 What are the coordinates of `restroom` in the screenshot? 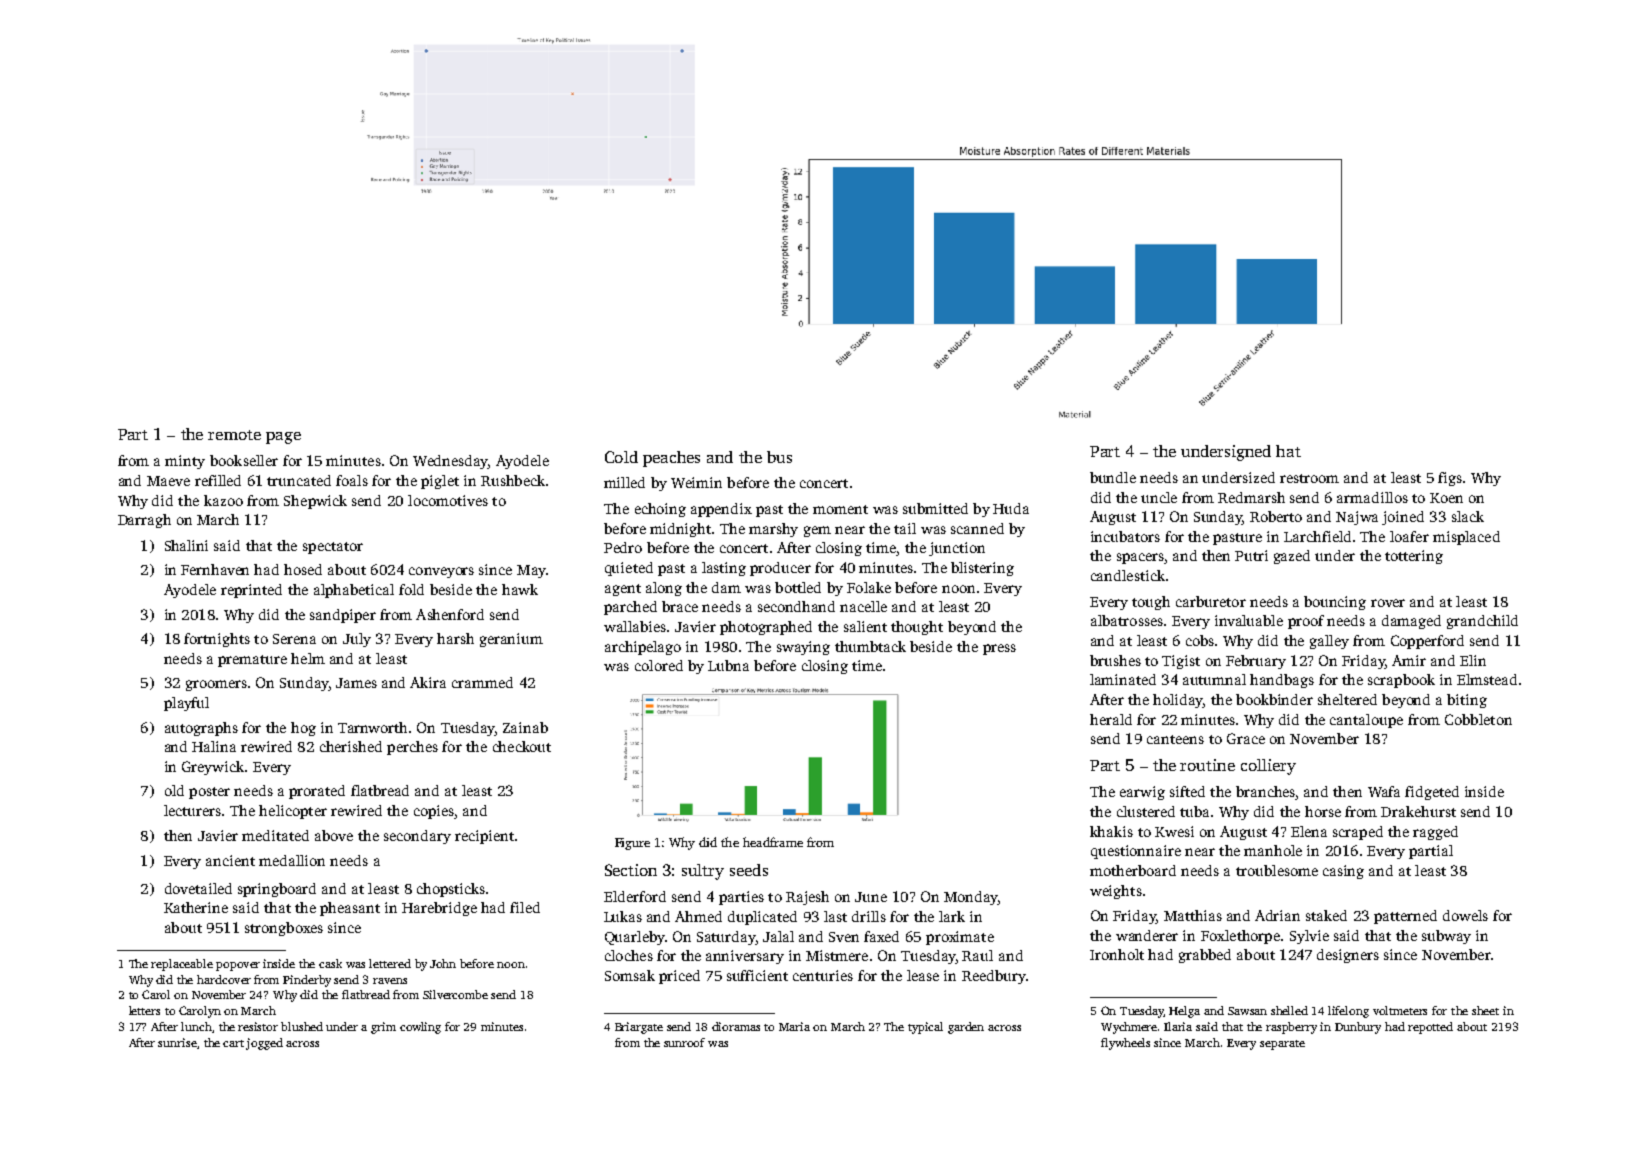 It's located at (1309, 478).
